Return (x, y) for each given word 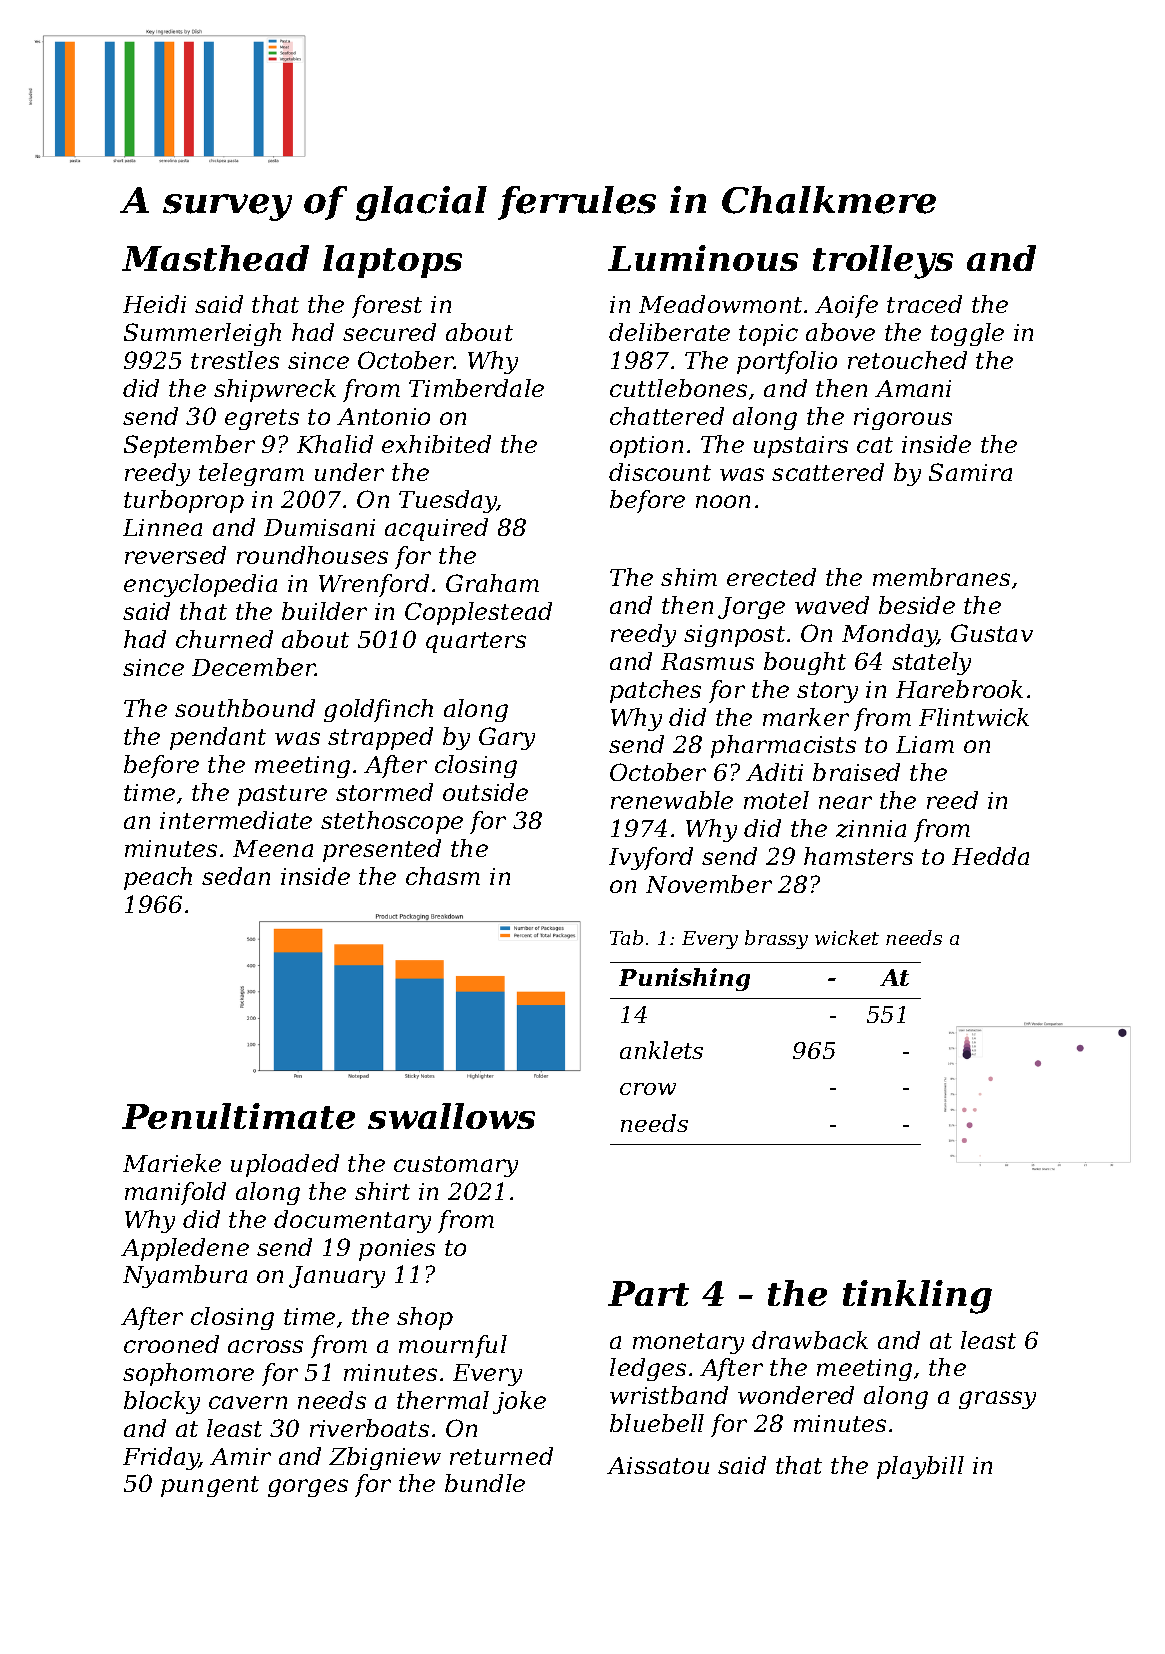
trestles (235, 360)
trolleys (883, 262)
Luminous (703, 258)
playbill (920, 1467)
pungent (210, 1486)
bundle (485, 1483)
